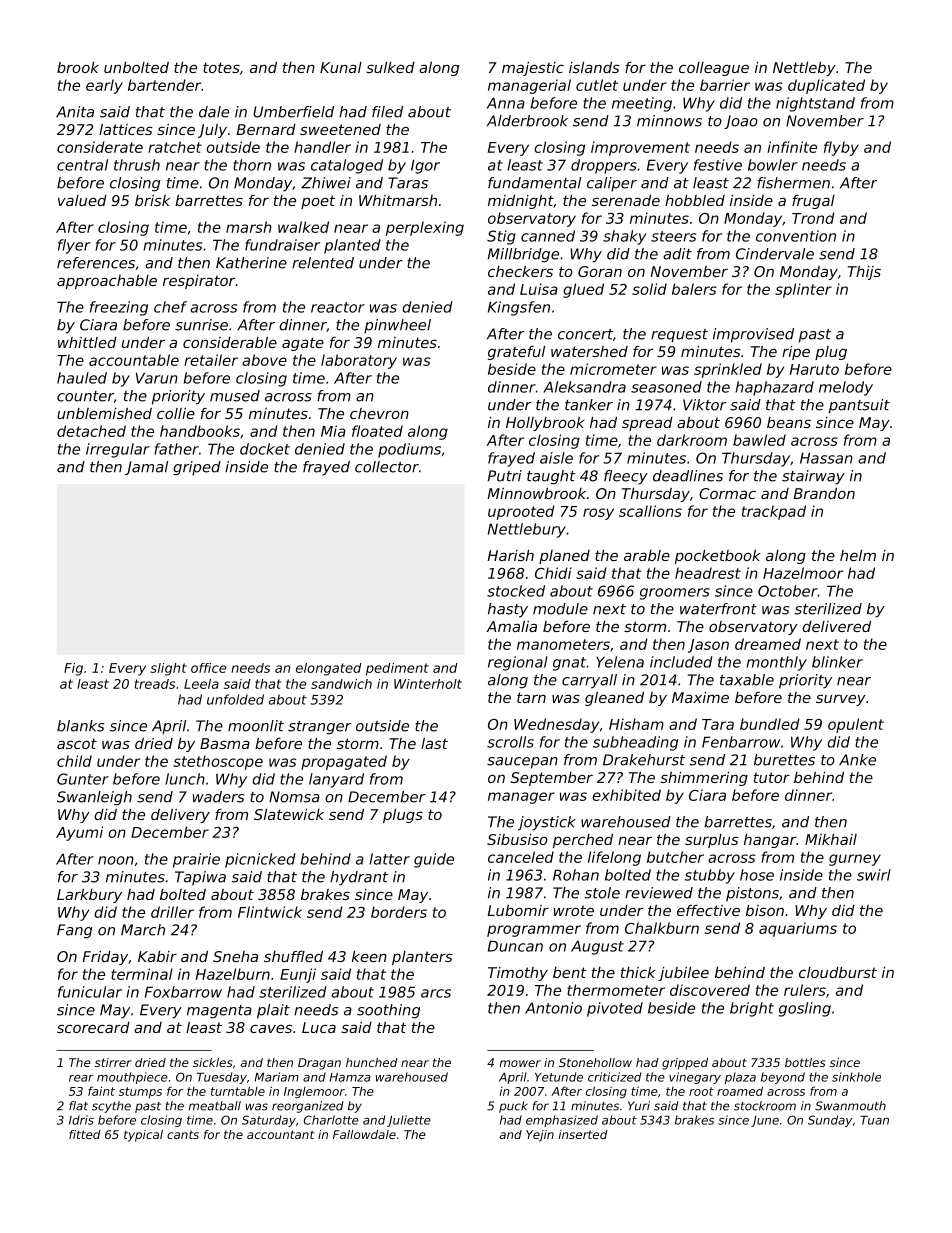  I want to click on sulked, so click(390, 67).
